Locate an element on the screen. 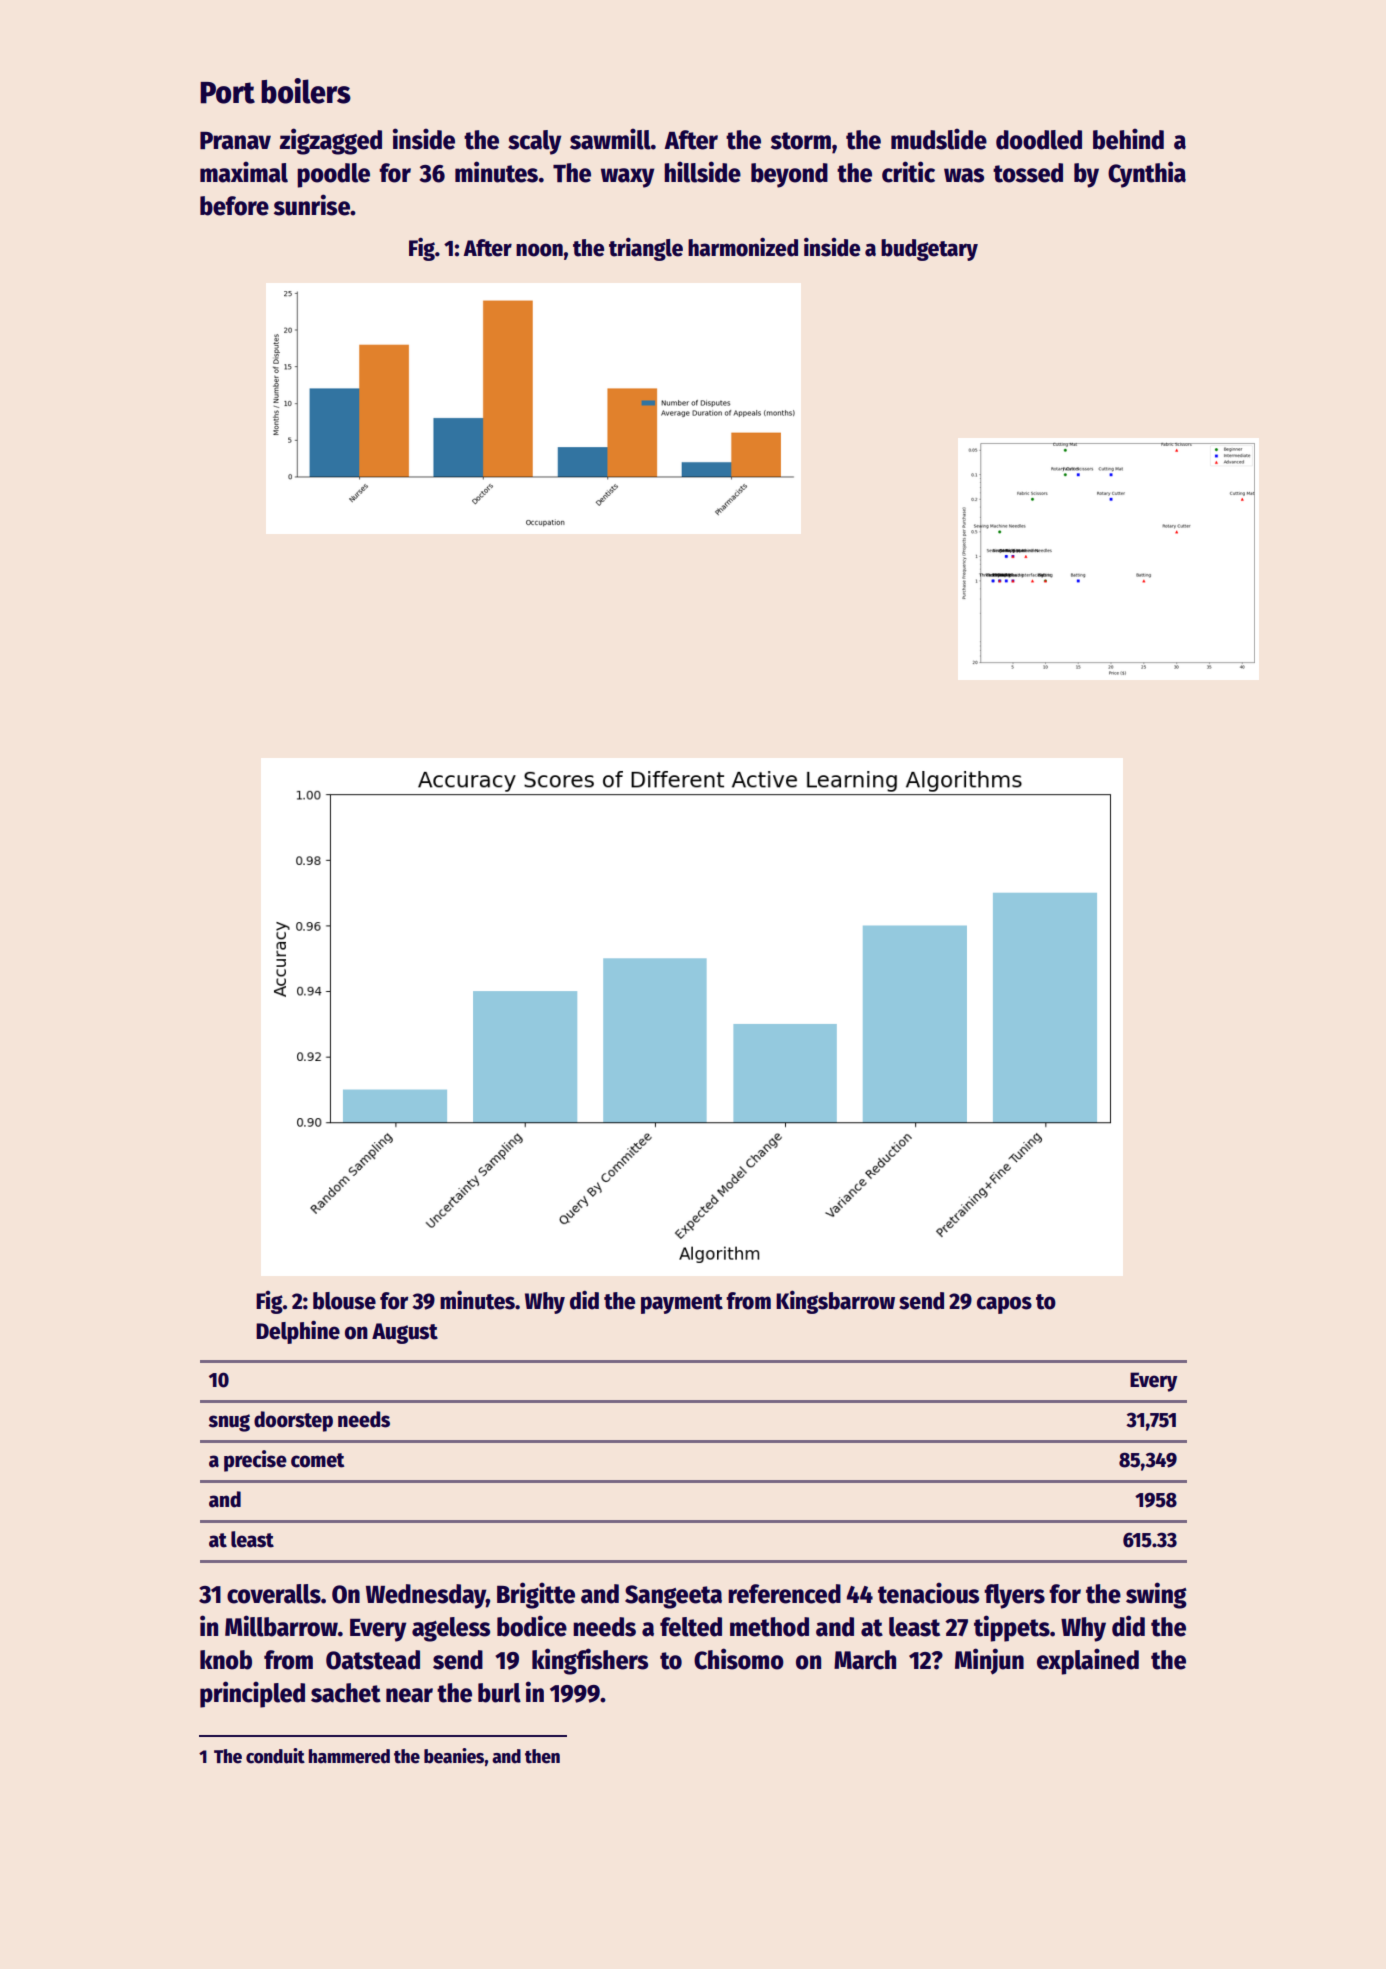 This screenshot has width=1386, height=1969. harmonized is located at coordinates (743, 247).
